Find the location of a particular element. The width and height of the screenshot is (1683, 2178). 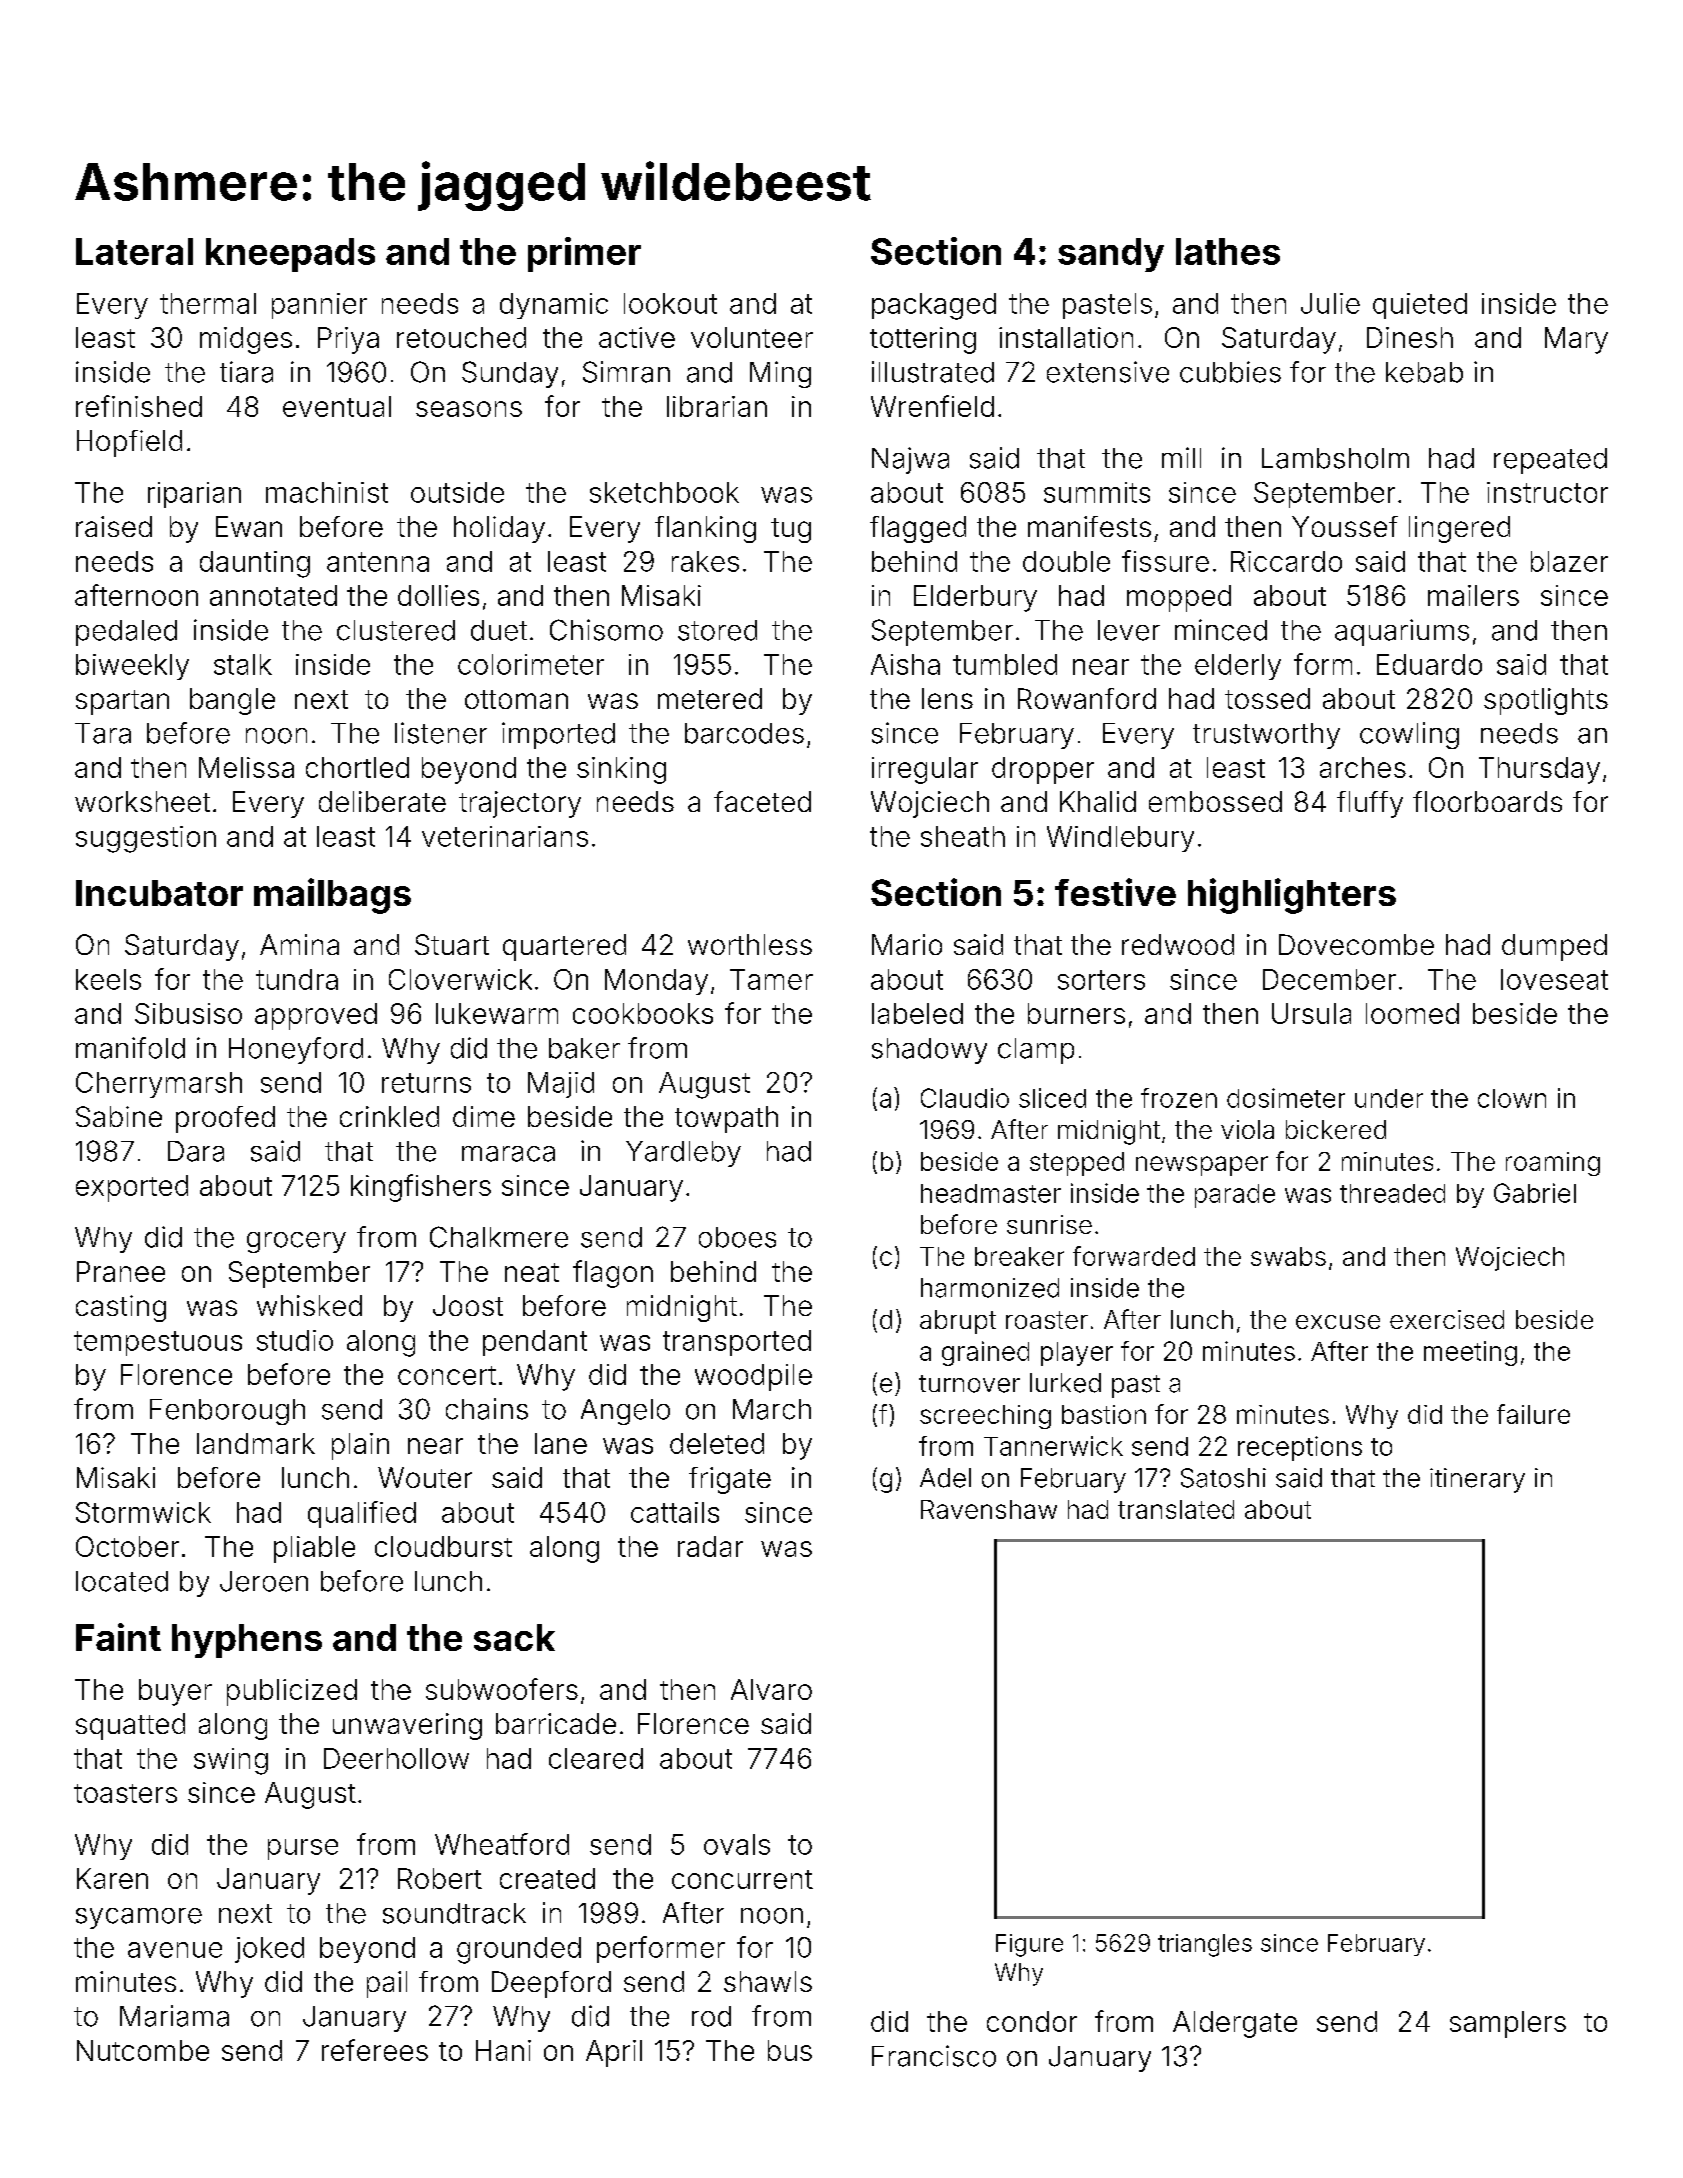

excuse is located at coordinates (1338, 1322).
